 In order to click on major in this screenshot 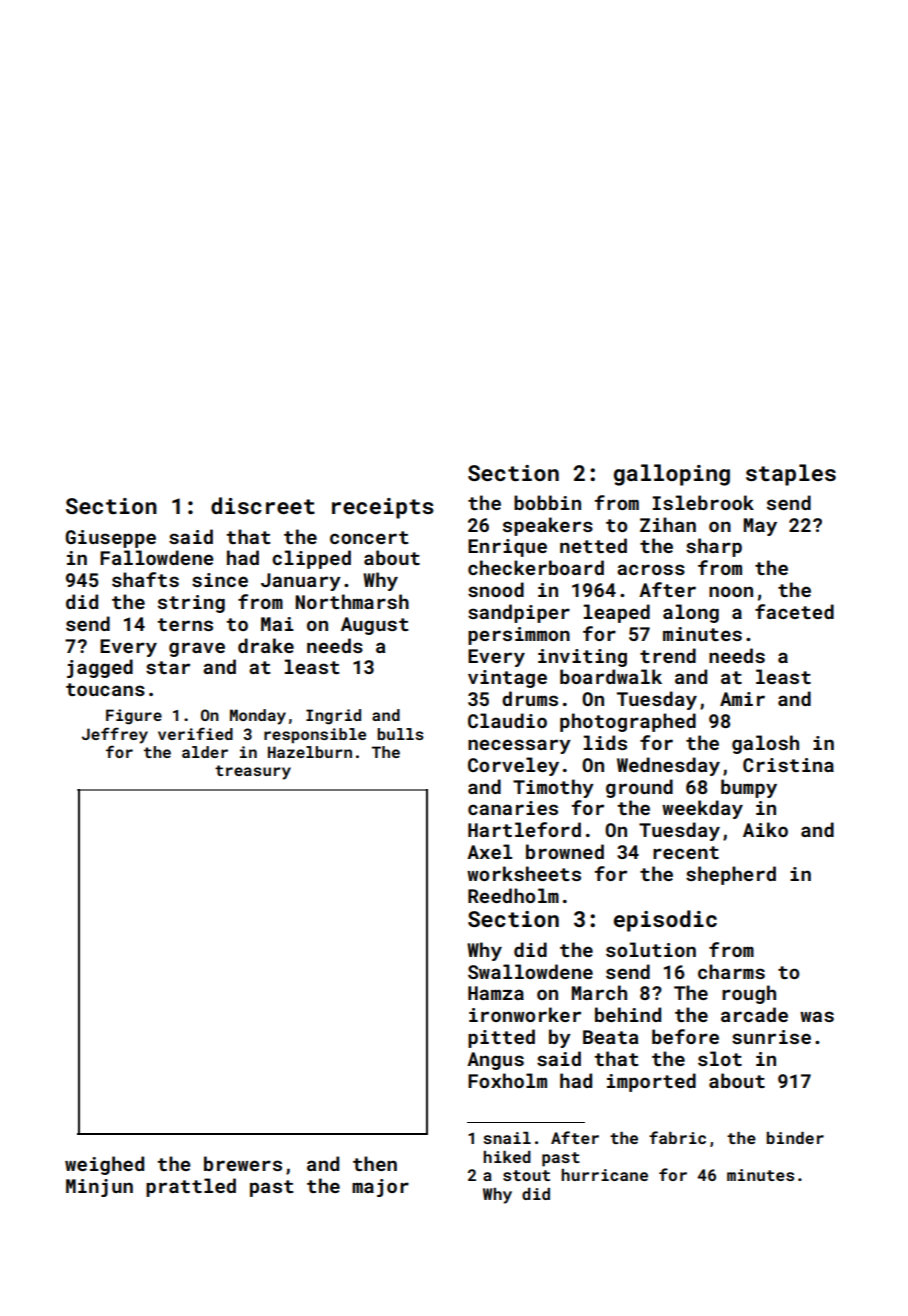, I will do `click(380, 1188)`.
